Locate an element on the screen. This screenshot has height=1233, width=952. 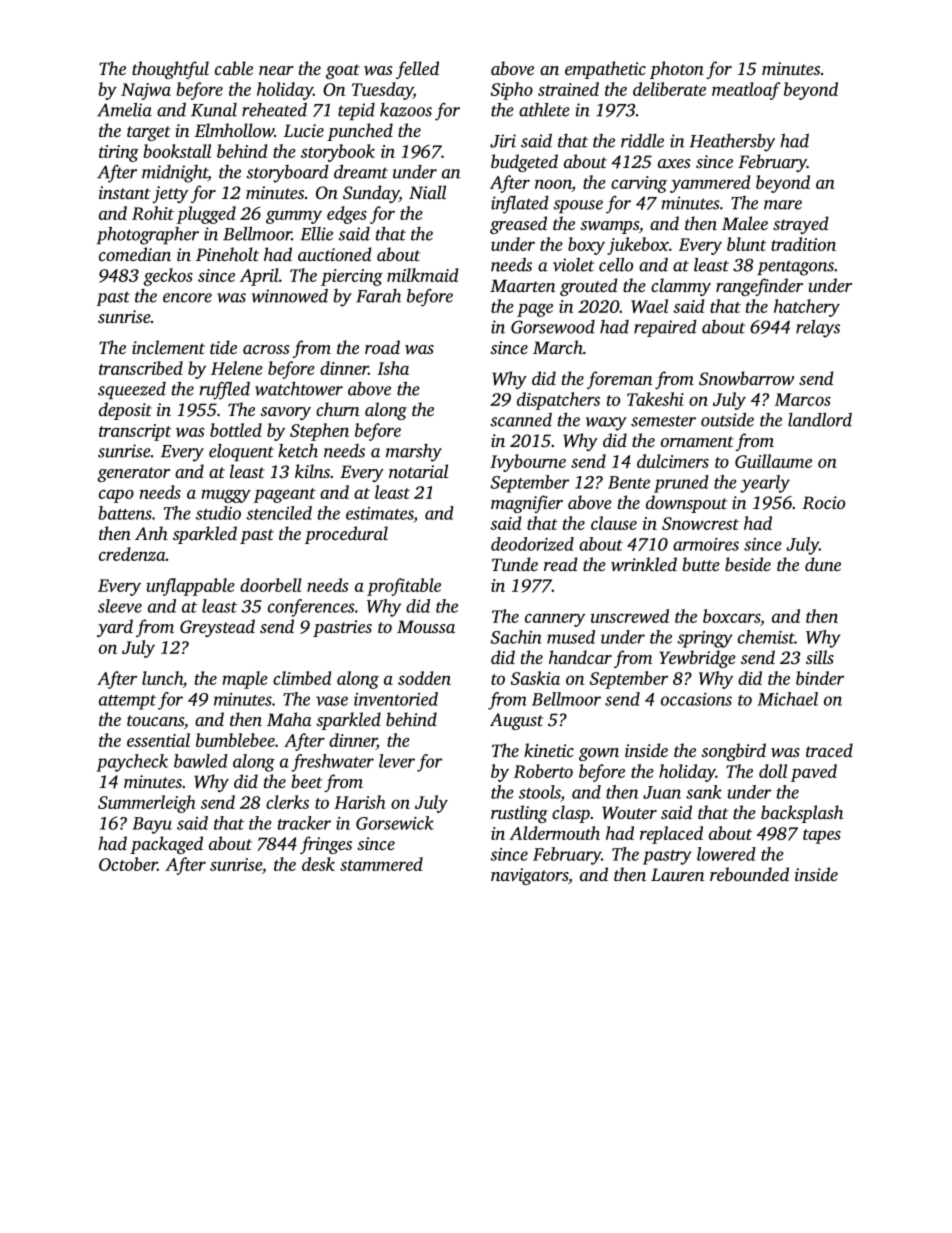
transcript is located at coordinates (135, 432).
